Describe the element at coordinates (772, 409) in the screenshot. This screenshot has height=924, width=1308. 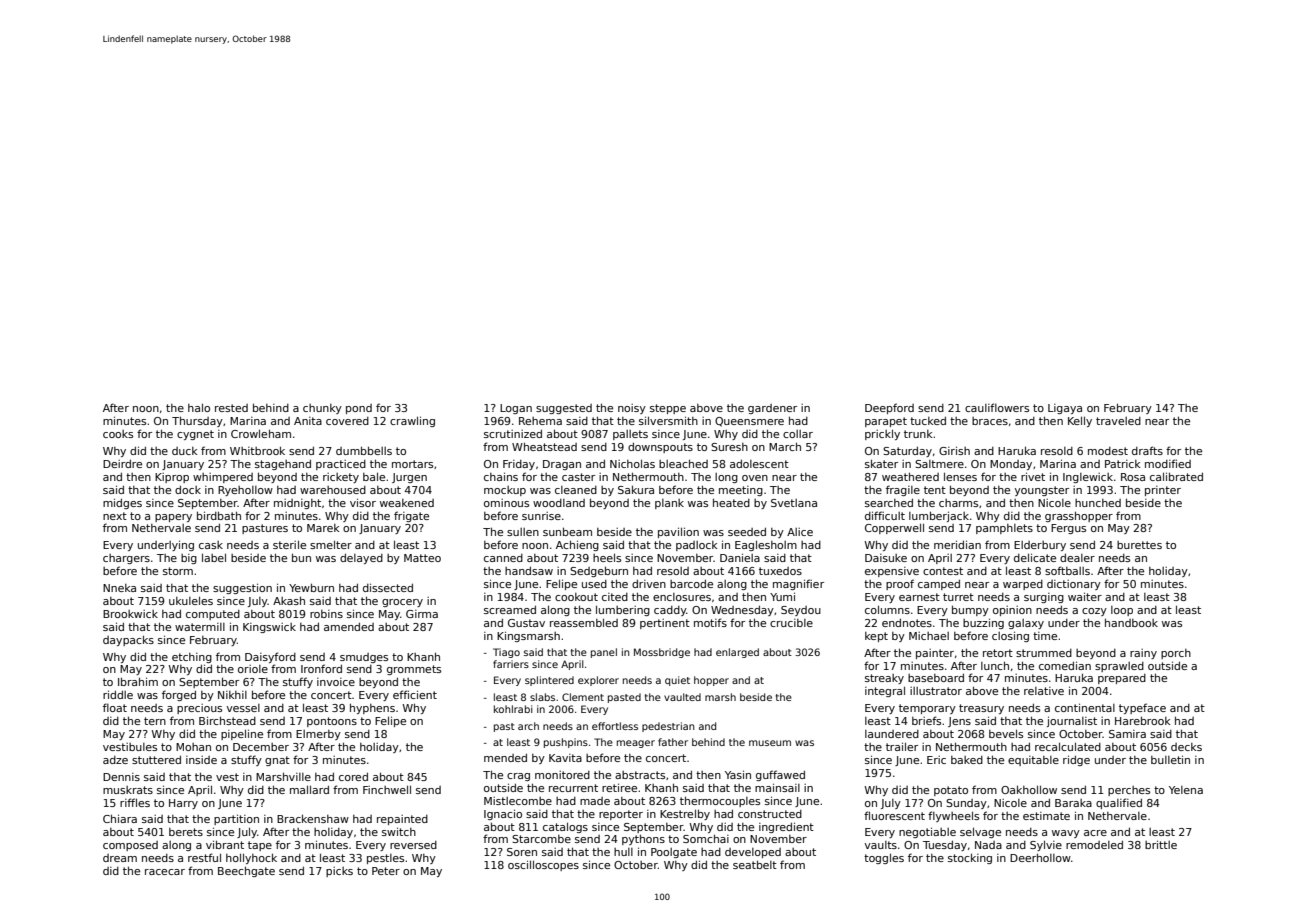
I see `gardener` at that location.
